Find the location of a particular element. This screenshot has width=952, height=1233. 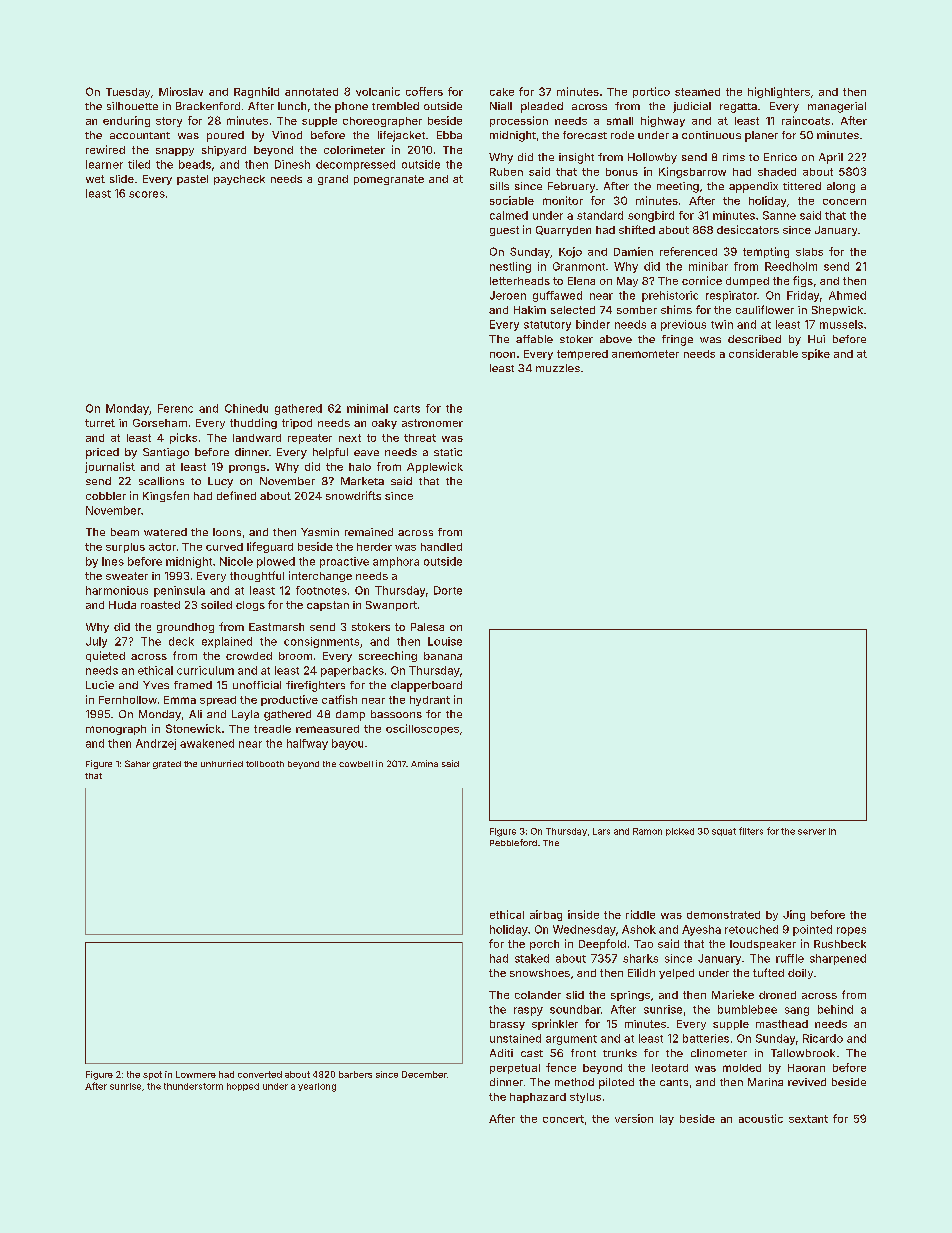

scores is located at coordinates (147, 194).
